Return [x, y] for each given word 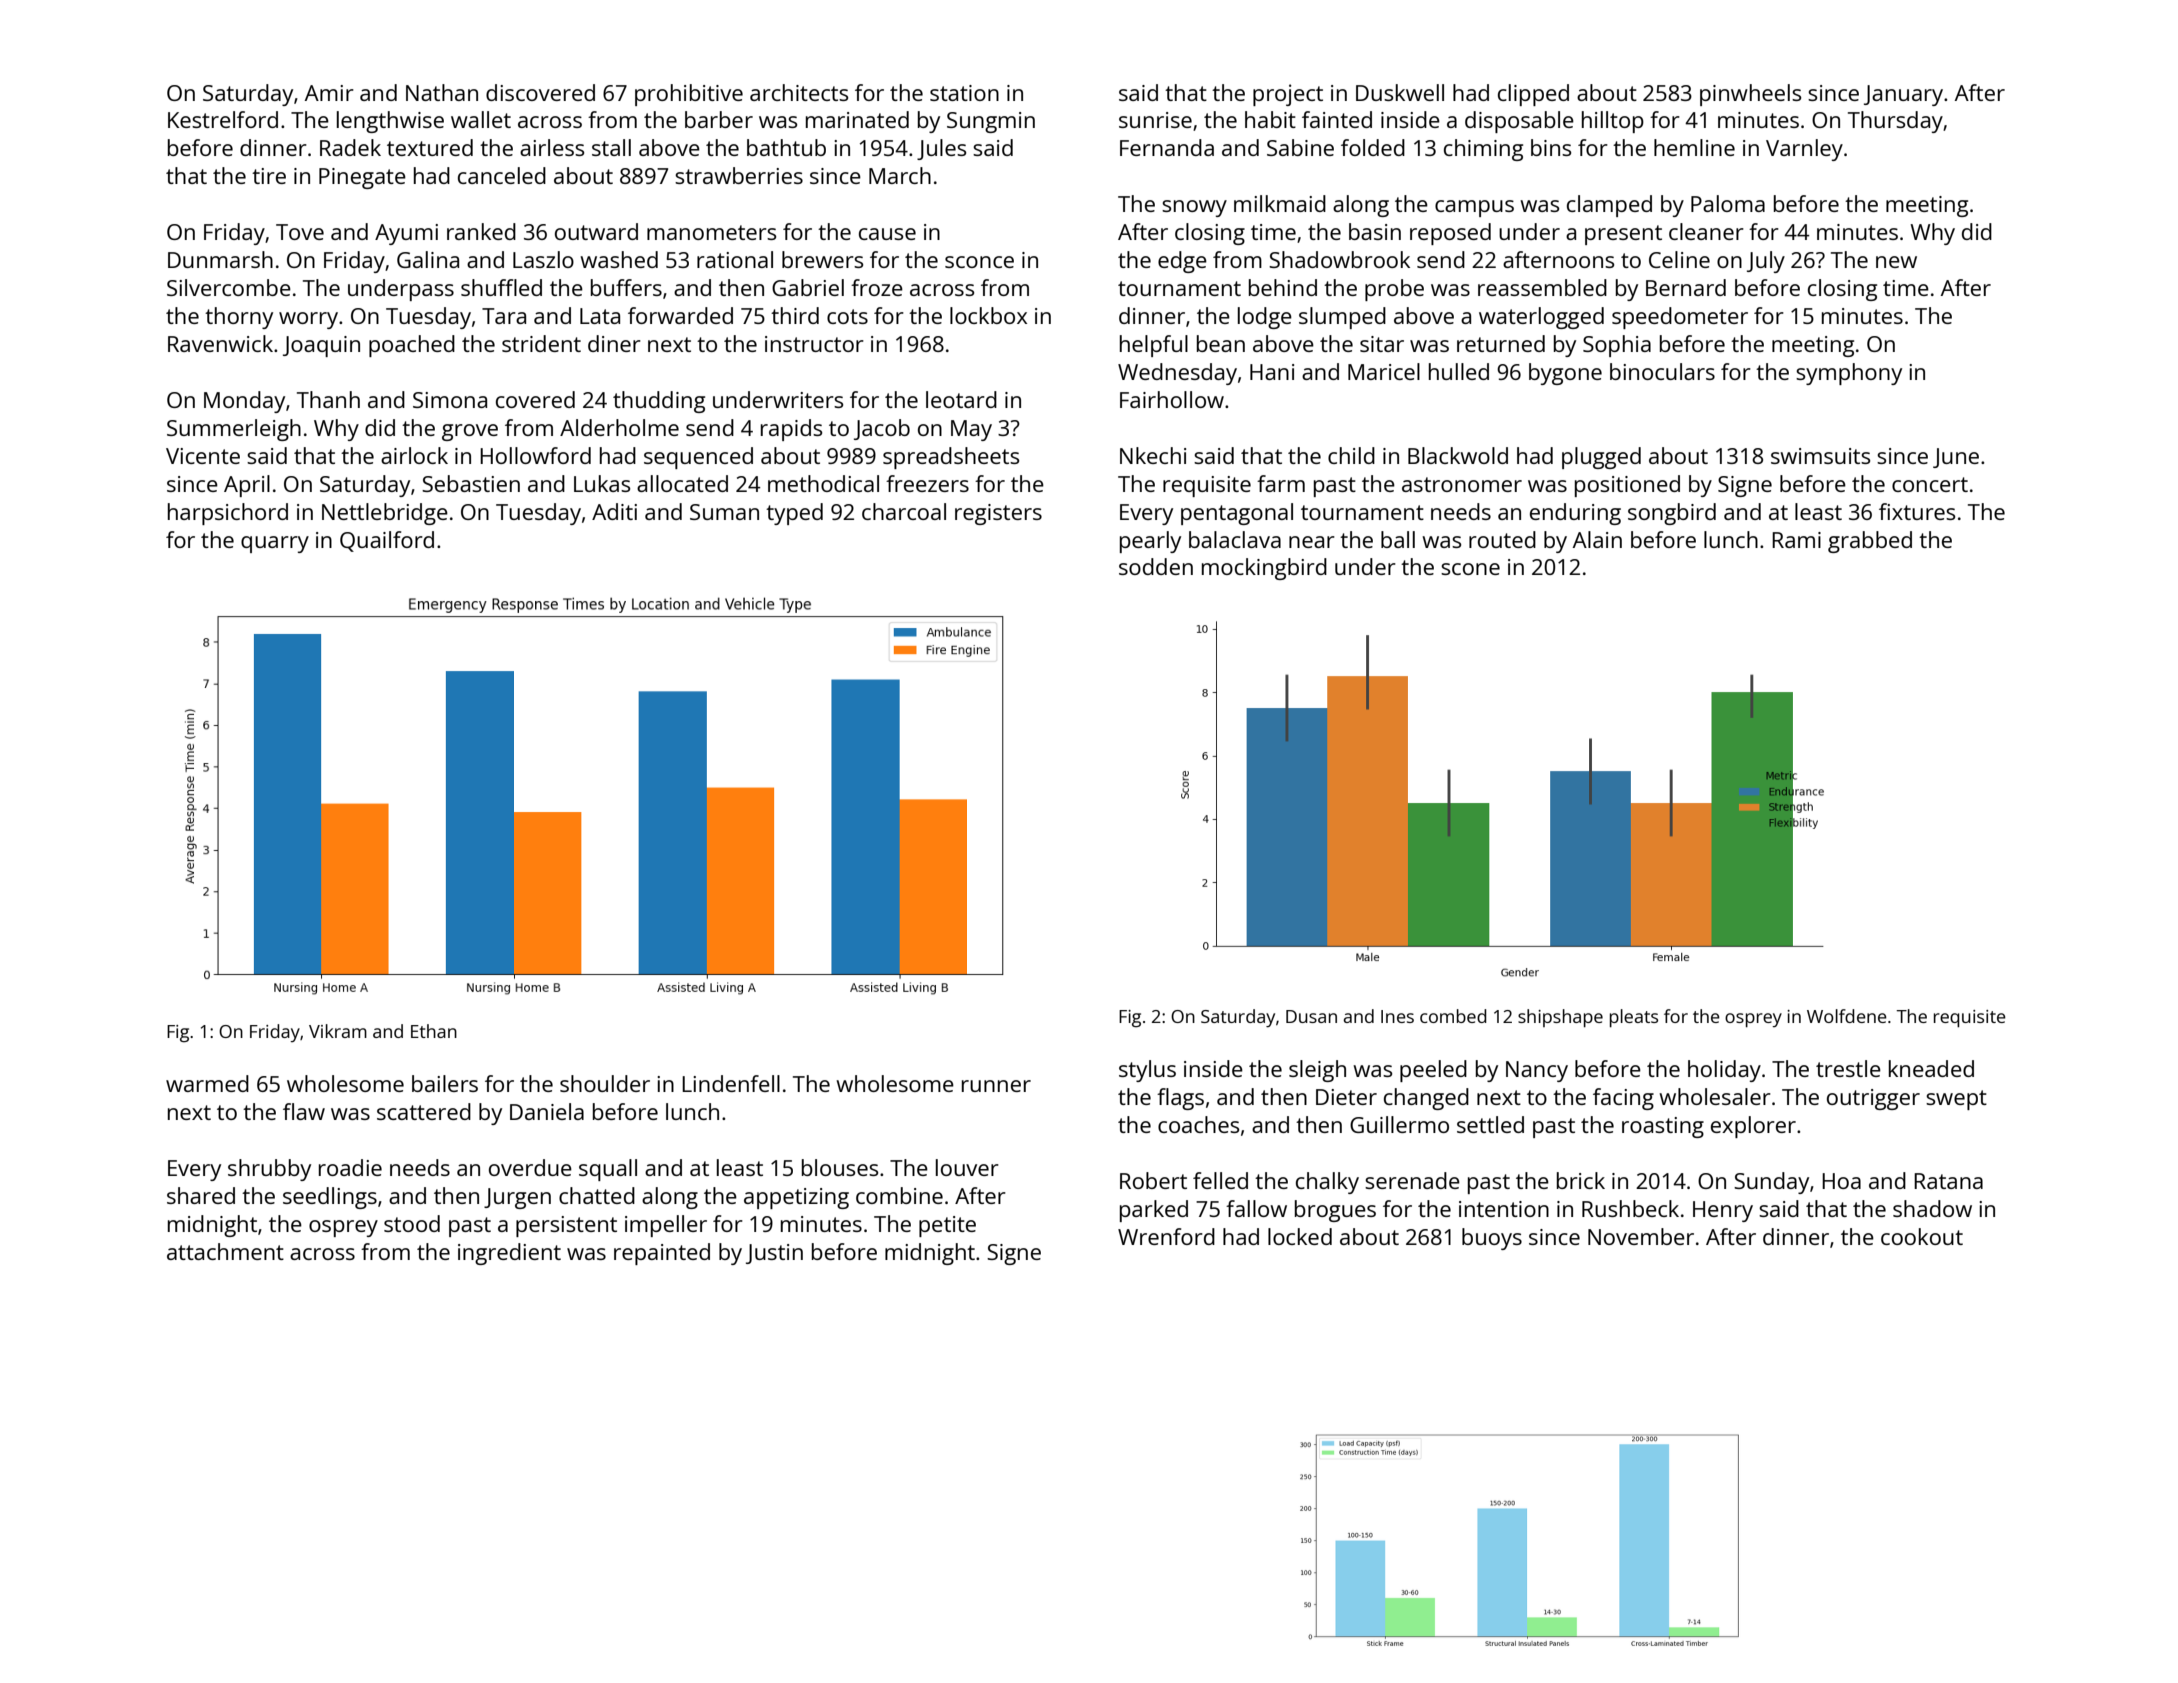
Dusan [1311, 1016]
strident [541, 343]
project [1288, 95]
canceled [502, 175]
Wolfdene [1847, 1016]
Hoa [1841, 1181]
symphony [1849, 374]
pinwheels [1750, 95]
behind [1283, 287]
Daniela [547, 1111]
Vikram [338, 1031]
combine [899, 1195]
